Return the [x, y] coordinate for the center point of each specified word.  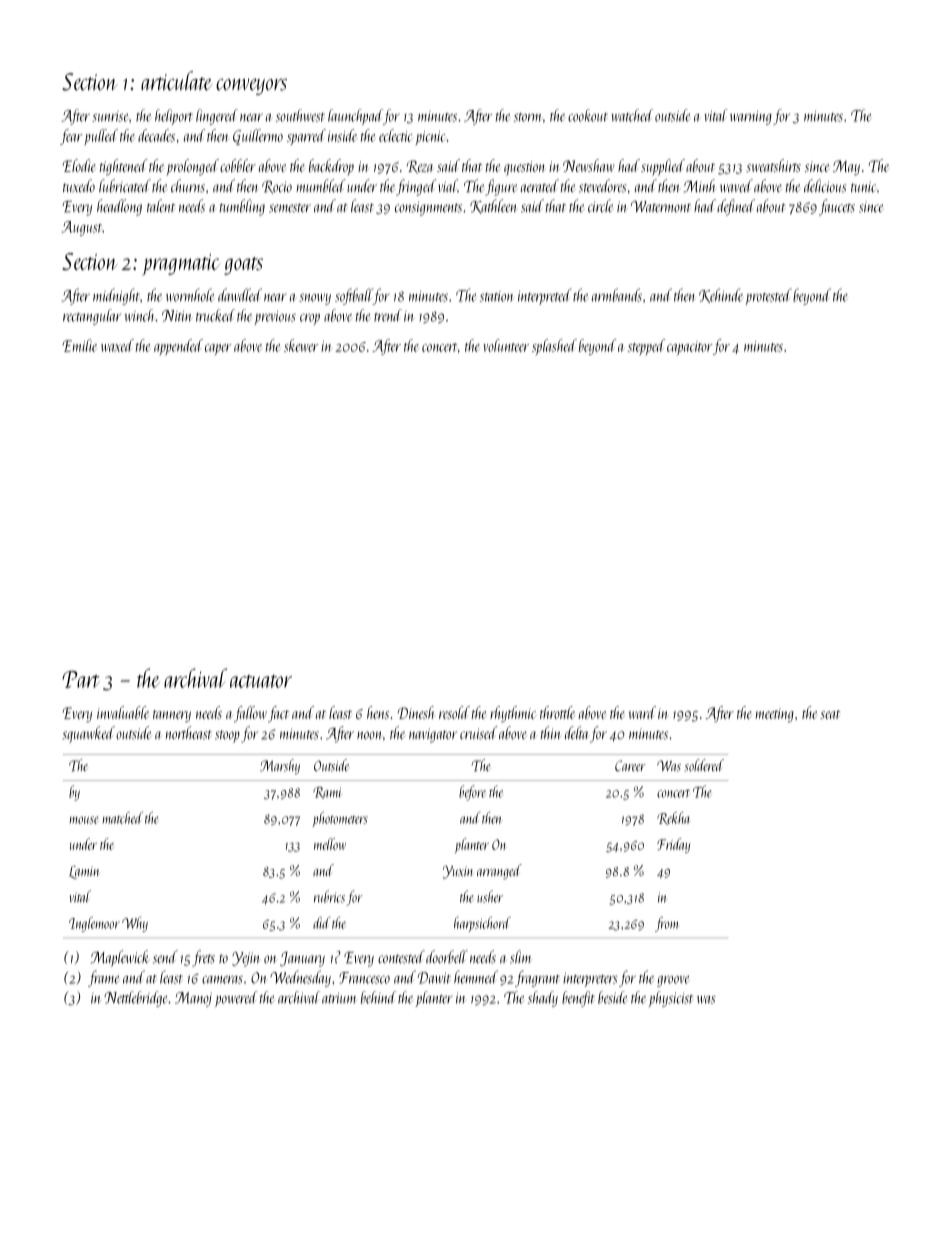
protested [768, 296]
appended [178, 347]
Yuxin [458, 872]
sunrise [110, 116]
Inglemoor [94, 924]
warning [751, 118]
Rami [327, 793]
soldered [704, 765]
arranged [499, 872]
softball [354, 296]
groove [673, 981]
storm [527, 117]
